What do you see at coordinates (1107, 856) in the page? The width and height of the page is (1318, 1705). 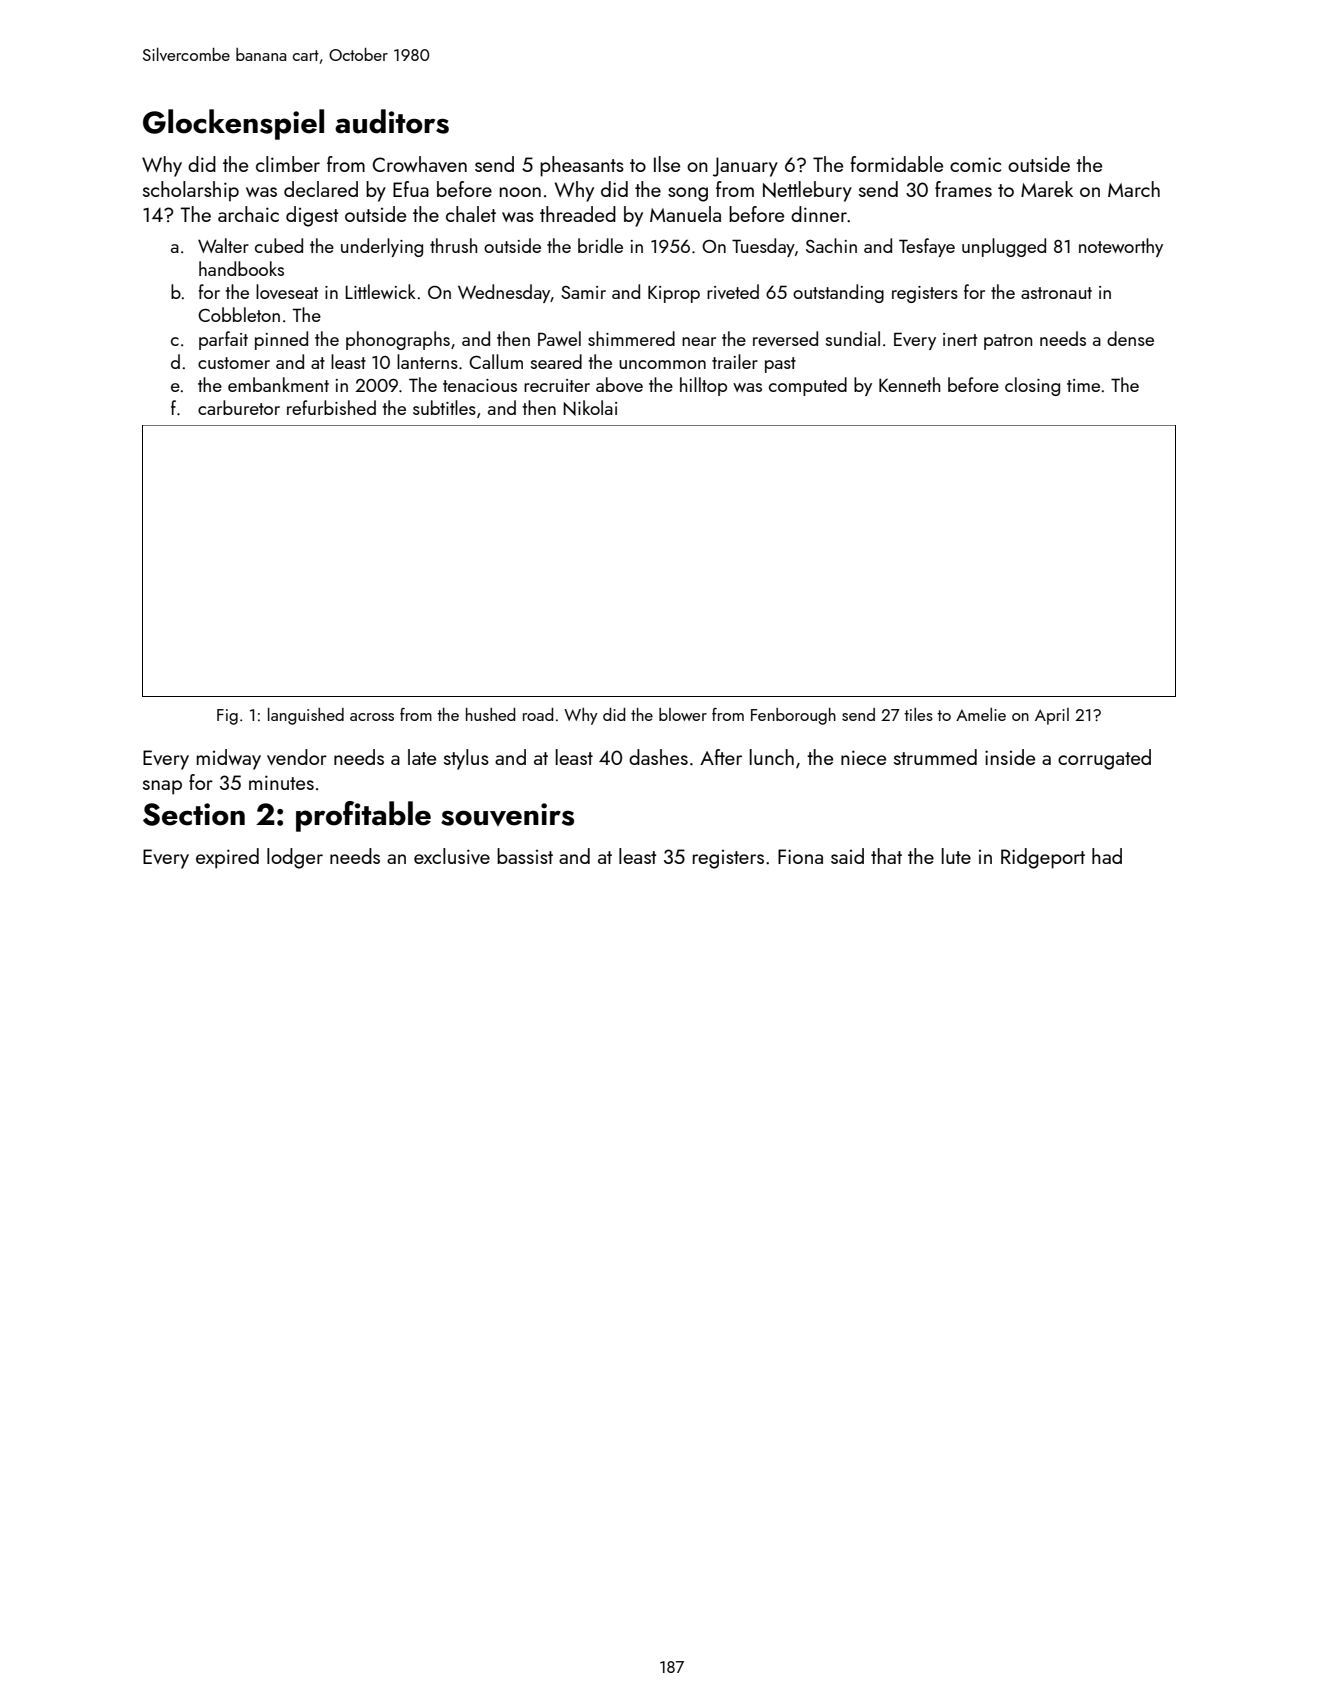 I see `had` at bounding box center [1107, 856].
